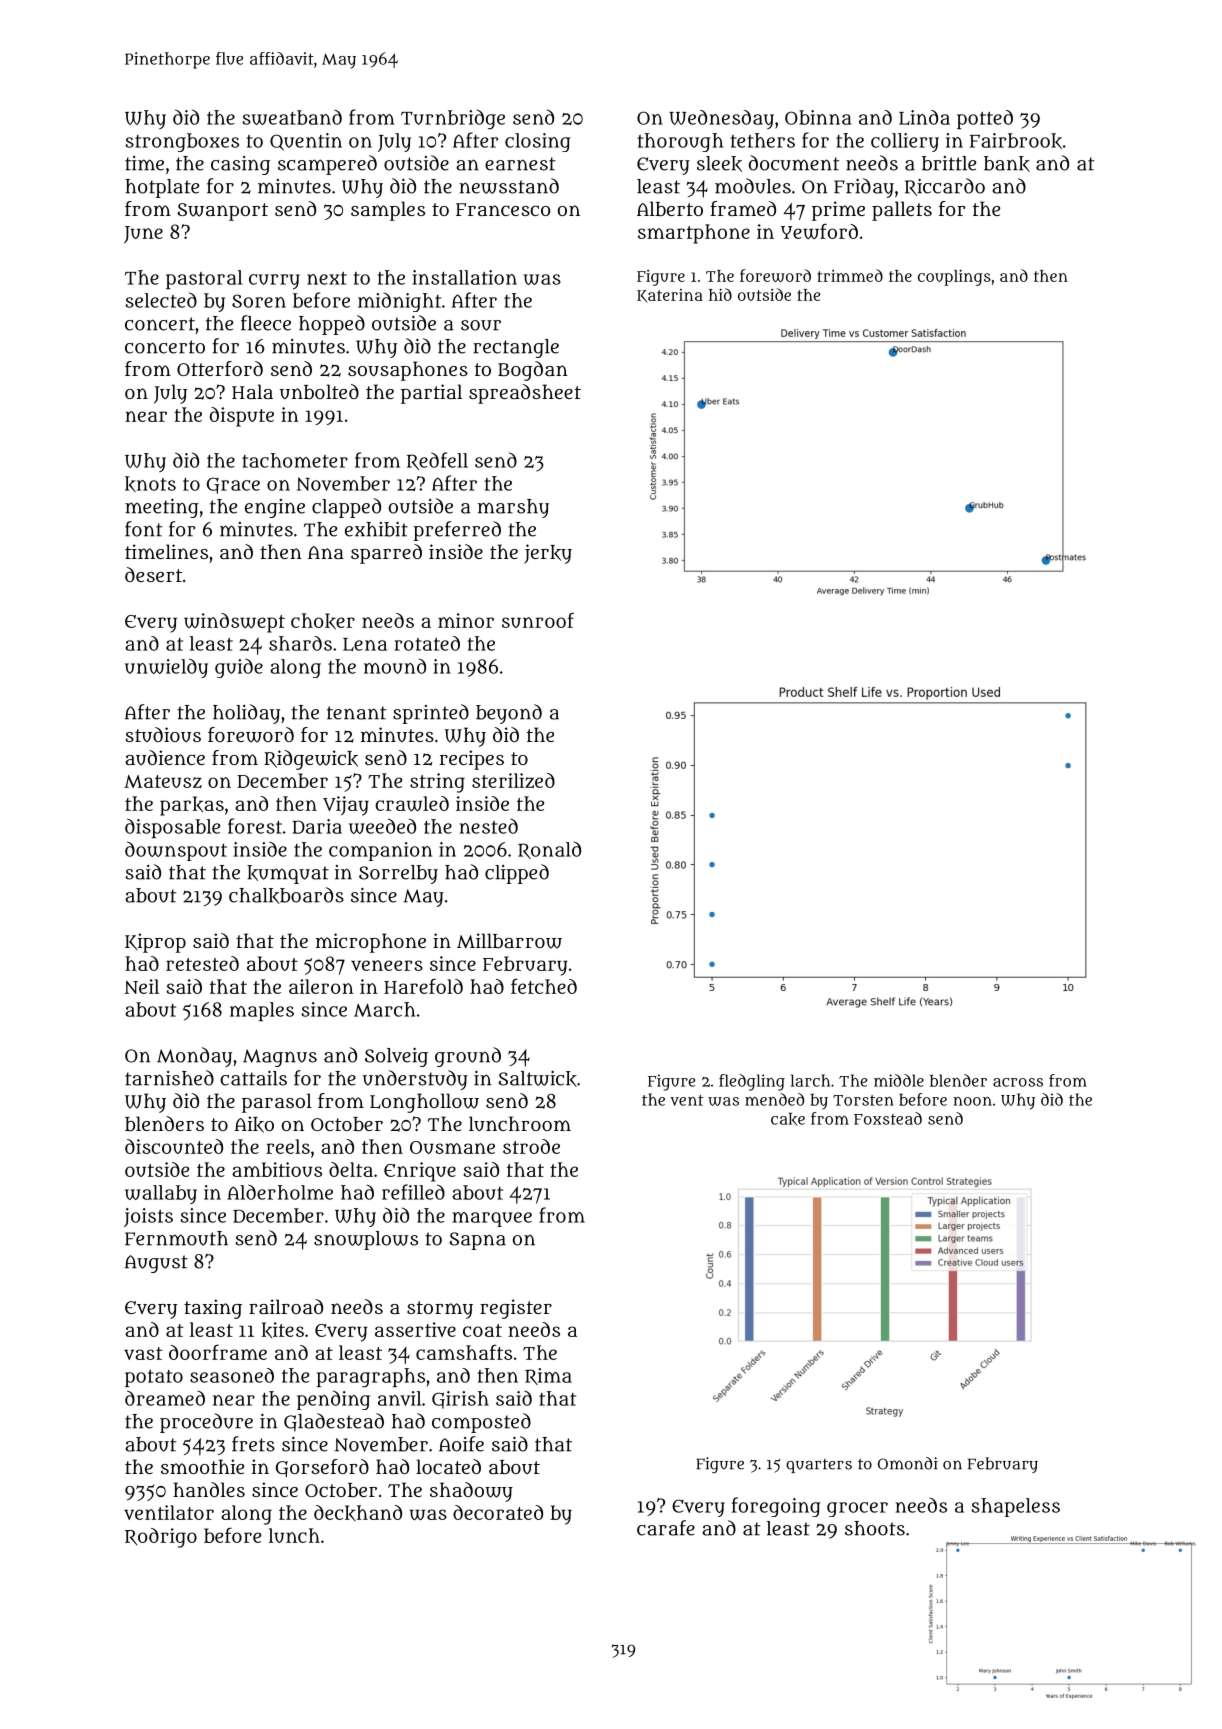  I want to click on Solveig, so click(396, 1057).
